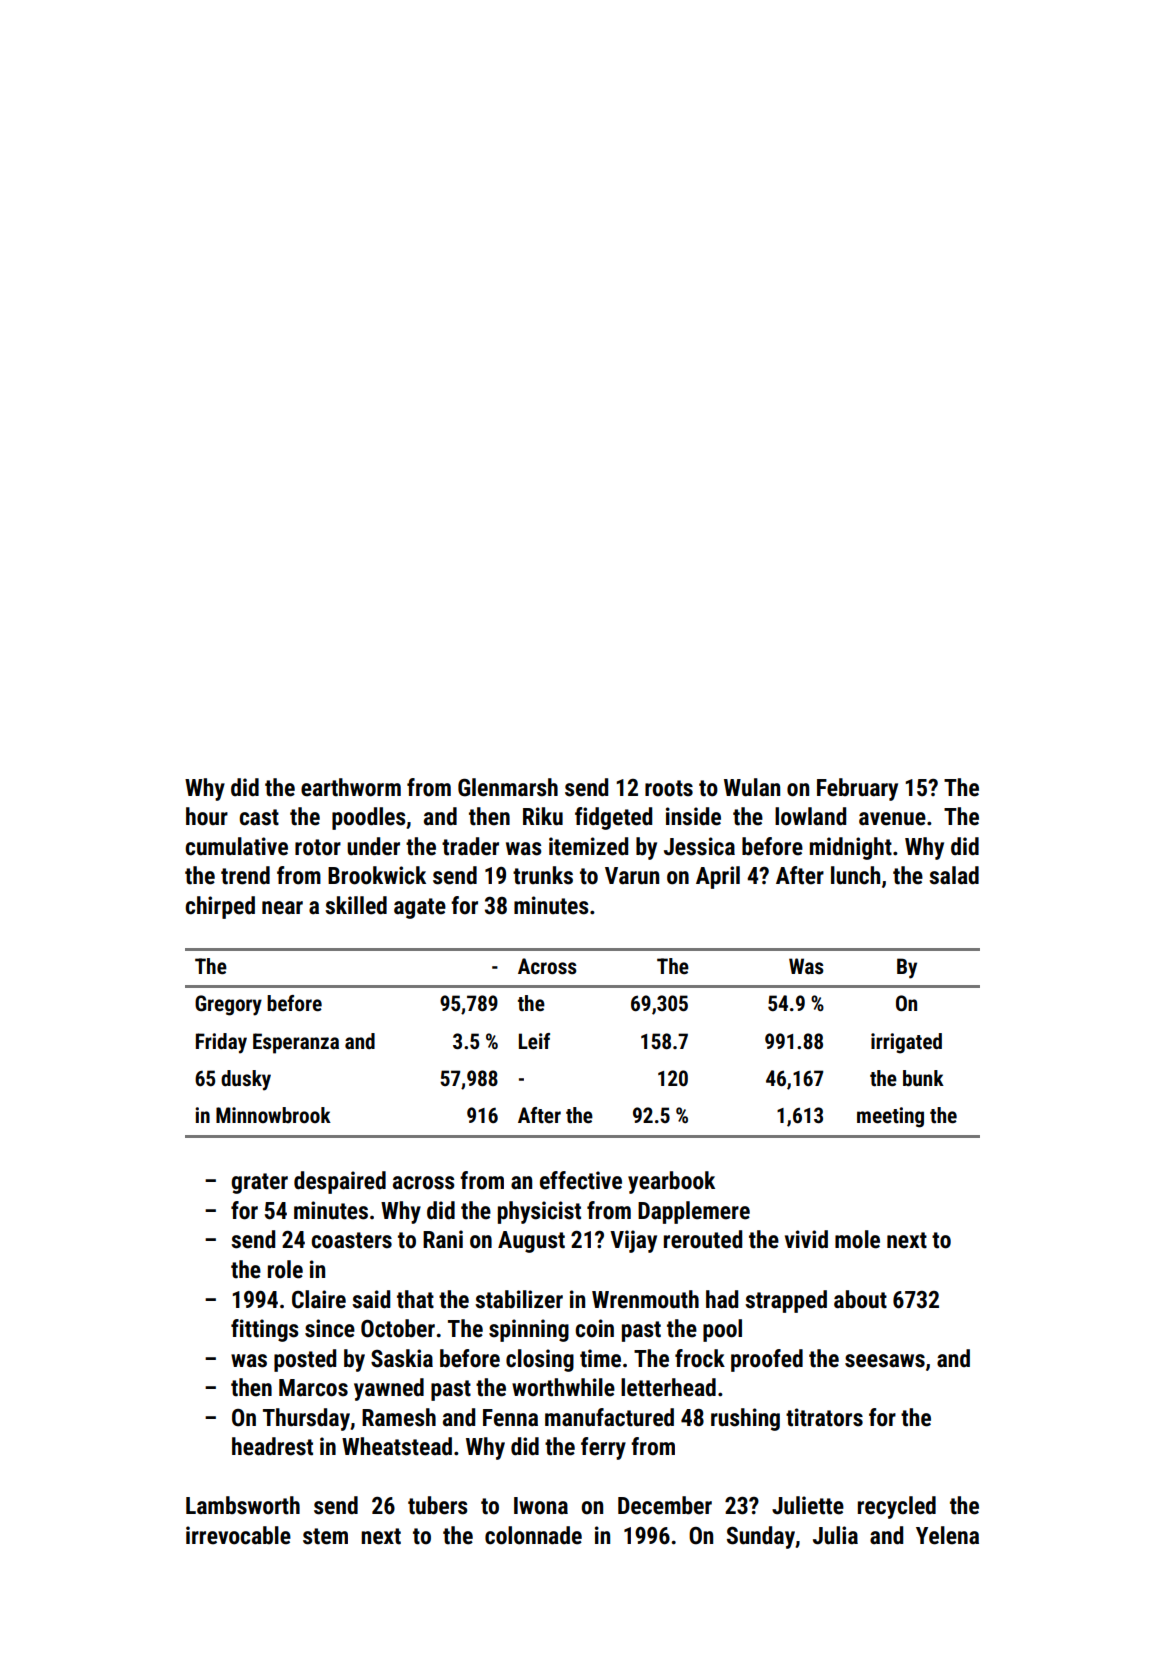 This screenshot has height=1654, width=1165. Describe the element at coordinates (519, 1299) in the screenshot. I see `stabilizer` at that location.
